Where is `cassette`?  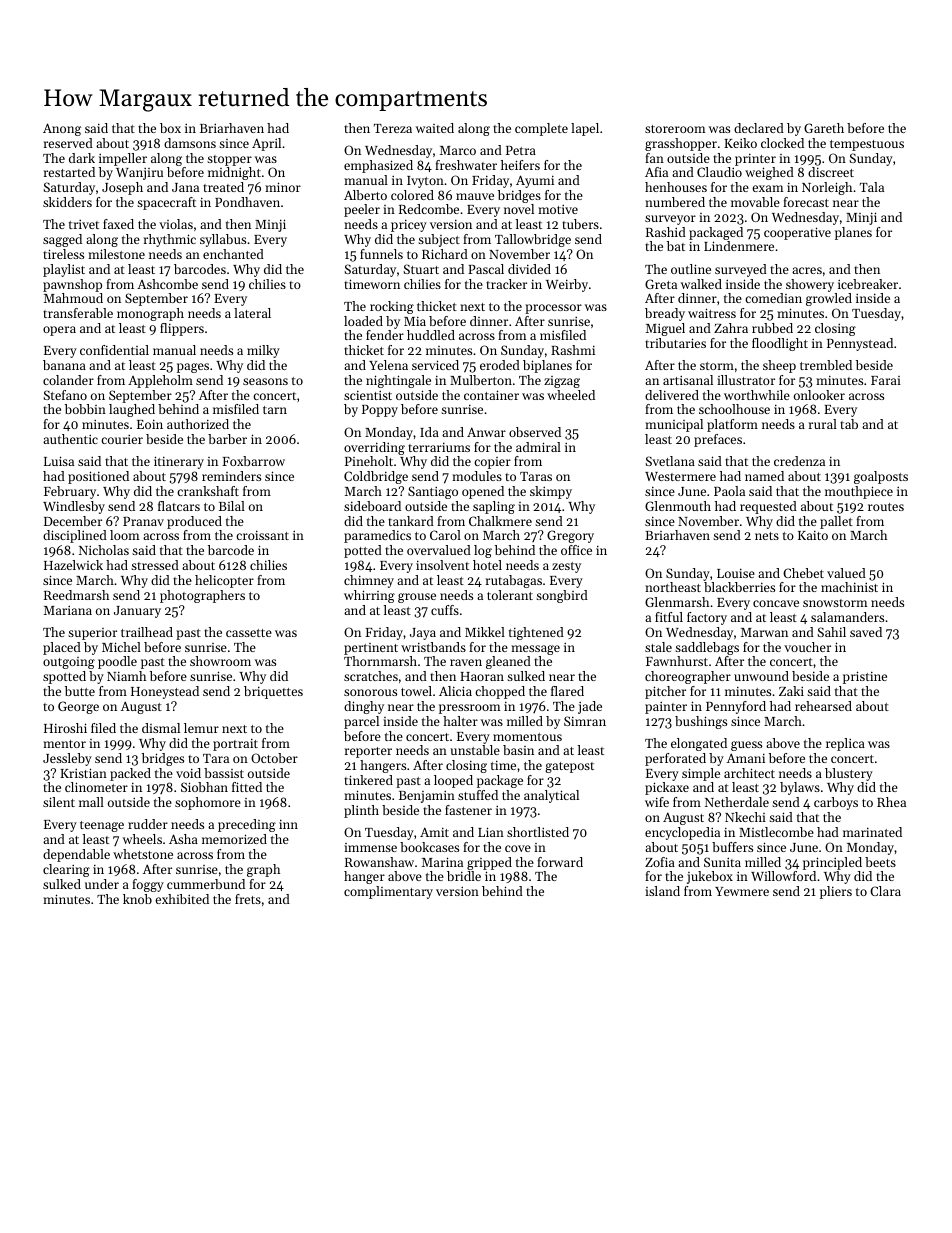
cassette is located at coordinates (249, 633).
